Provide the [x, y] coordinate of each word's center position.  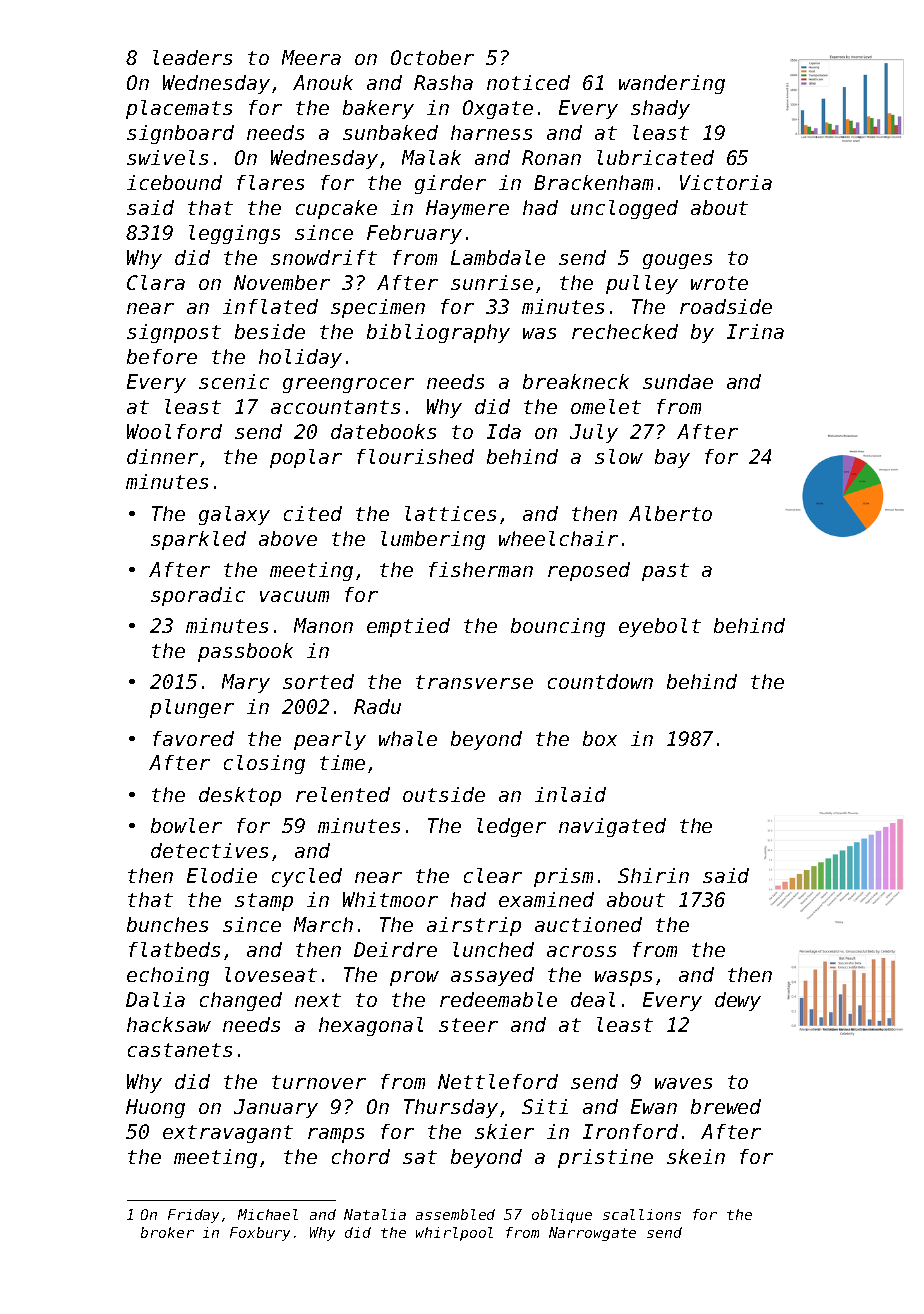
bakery [378, 109]
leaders [192, 57]
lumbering [433, 540]
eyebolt [660, 627]
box [600, 738]
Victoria [726, 182]
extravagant [228, 1134]
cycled [307, 877]
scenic [234, 381]
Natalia [375, 1214]
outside [444, 794]
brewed [726, 1106]
